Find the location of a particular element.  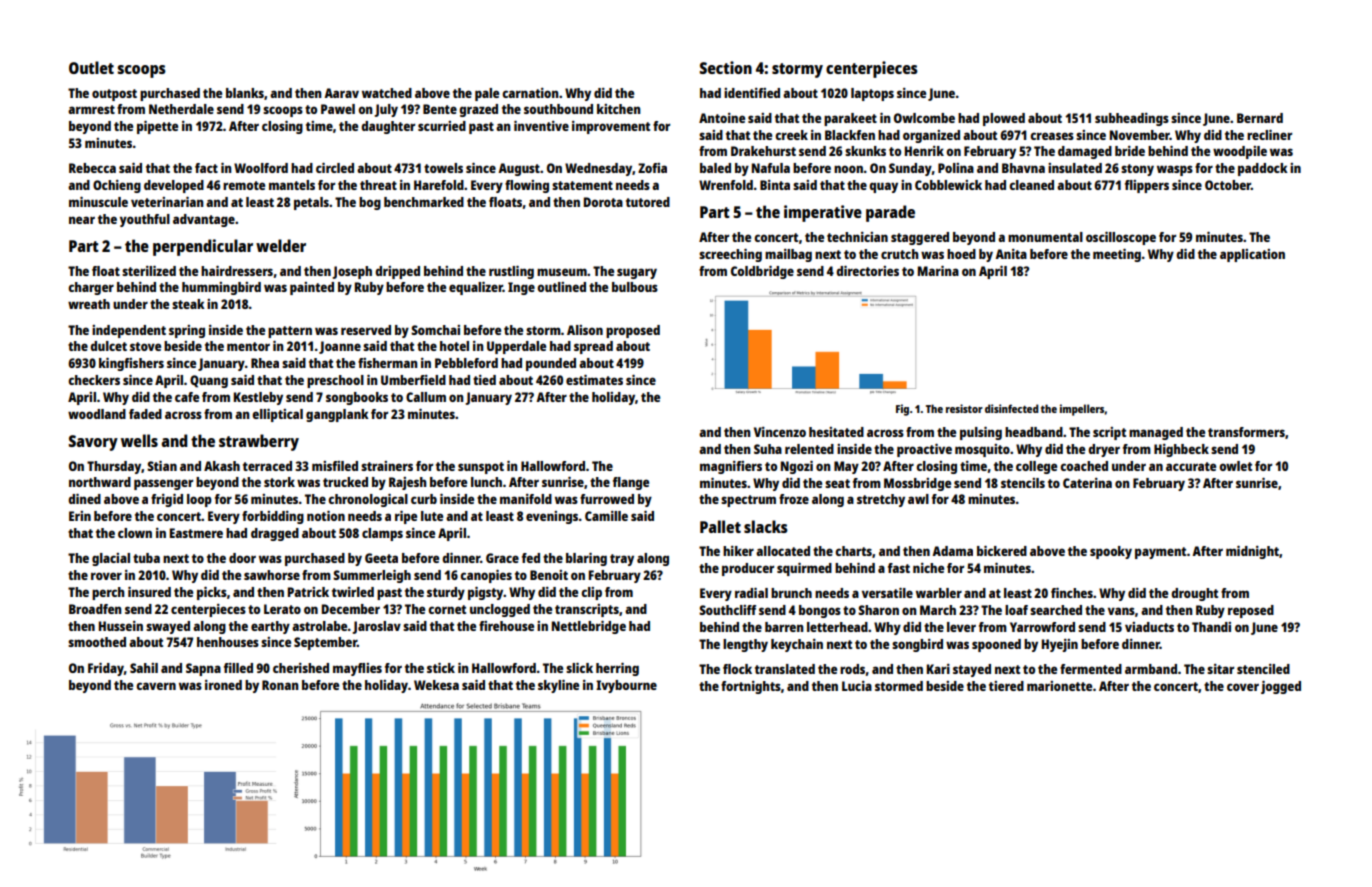

Bernard is located at coordinates (1260, 118).
